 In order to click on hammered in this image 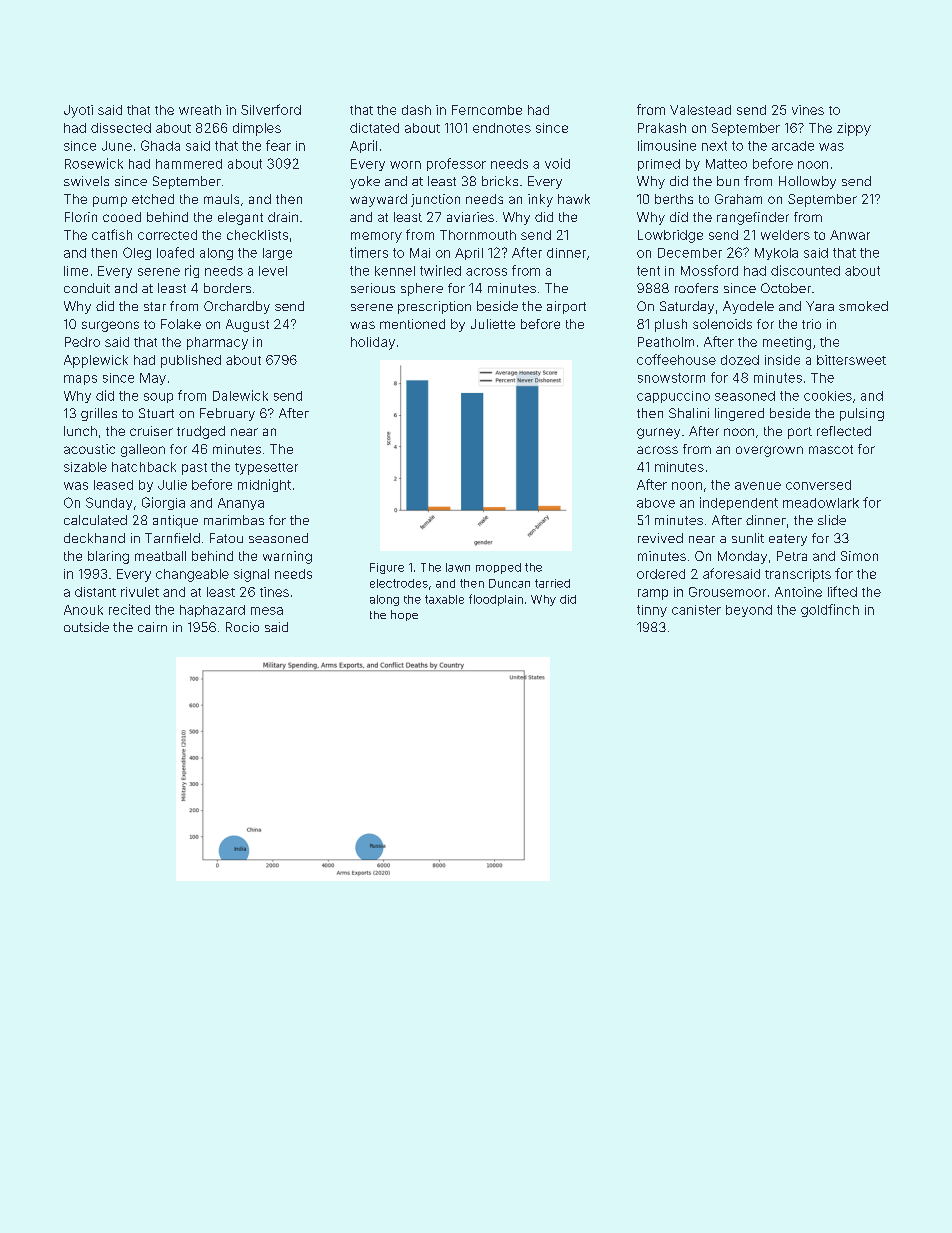, I will do `click(189, 164)`.
